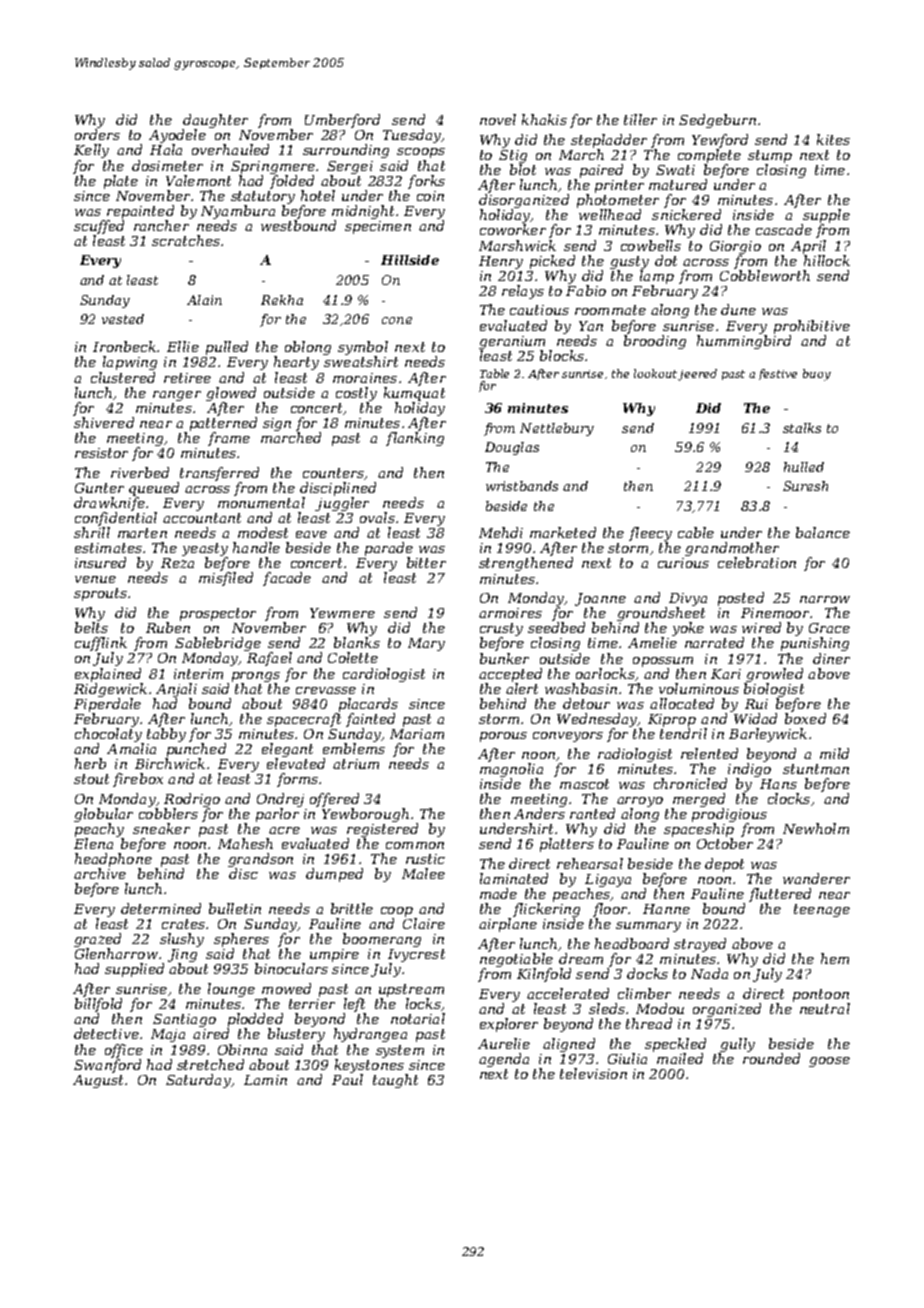  Describe the element at coordinates (196, 750) in the screenshot. I see `punched` at that location.
